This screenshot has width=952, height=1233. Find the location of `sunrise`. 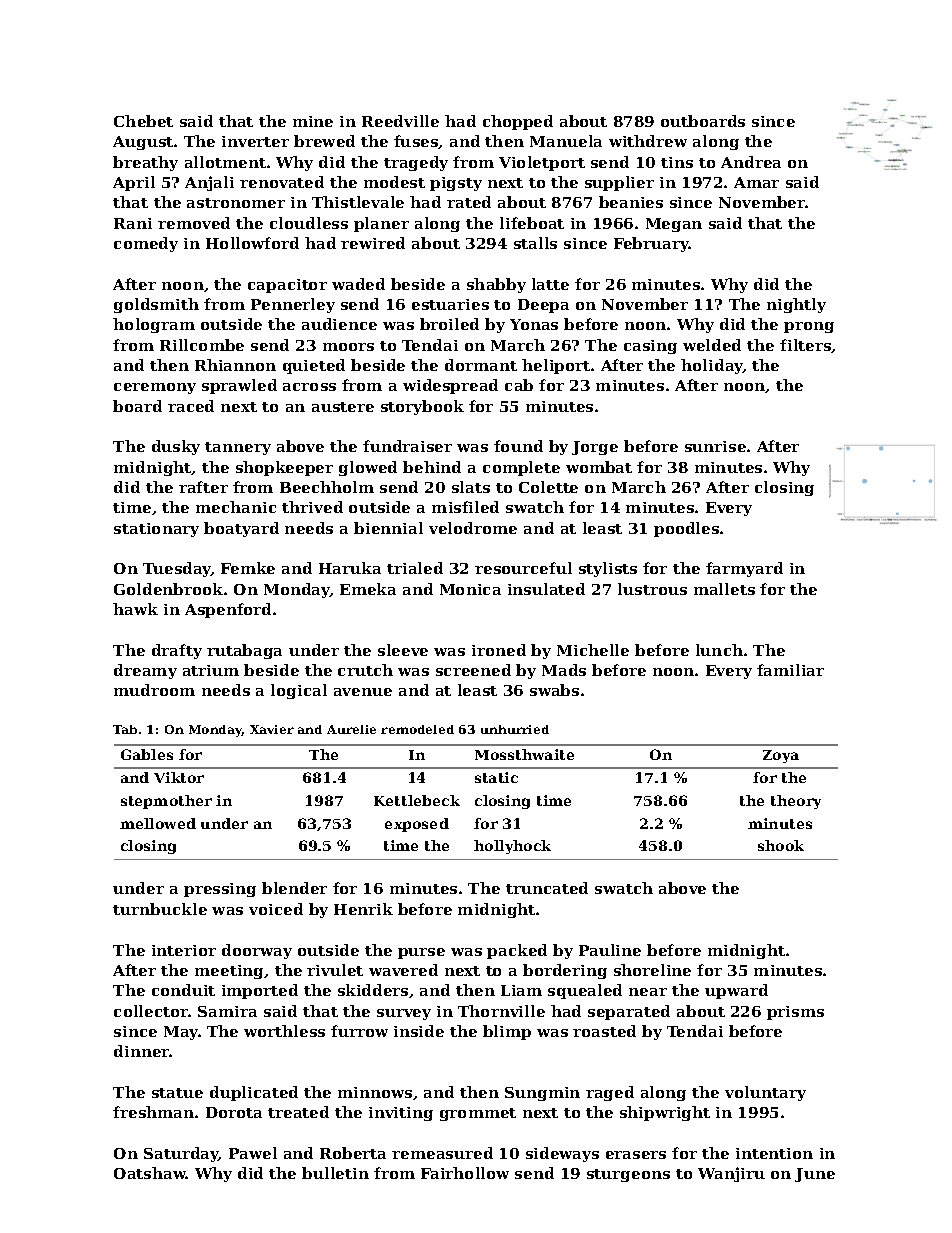

sunrise is located at coordinates (715, 446).
